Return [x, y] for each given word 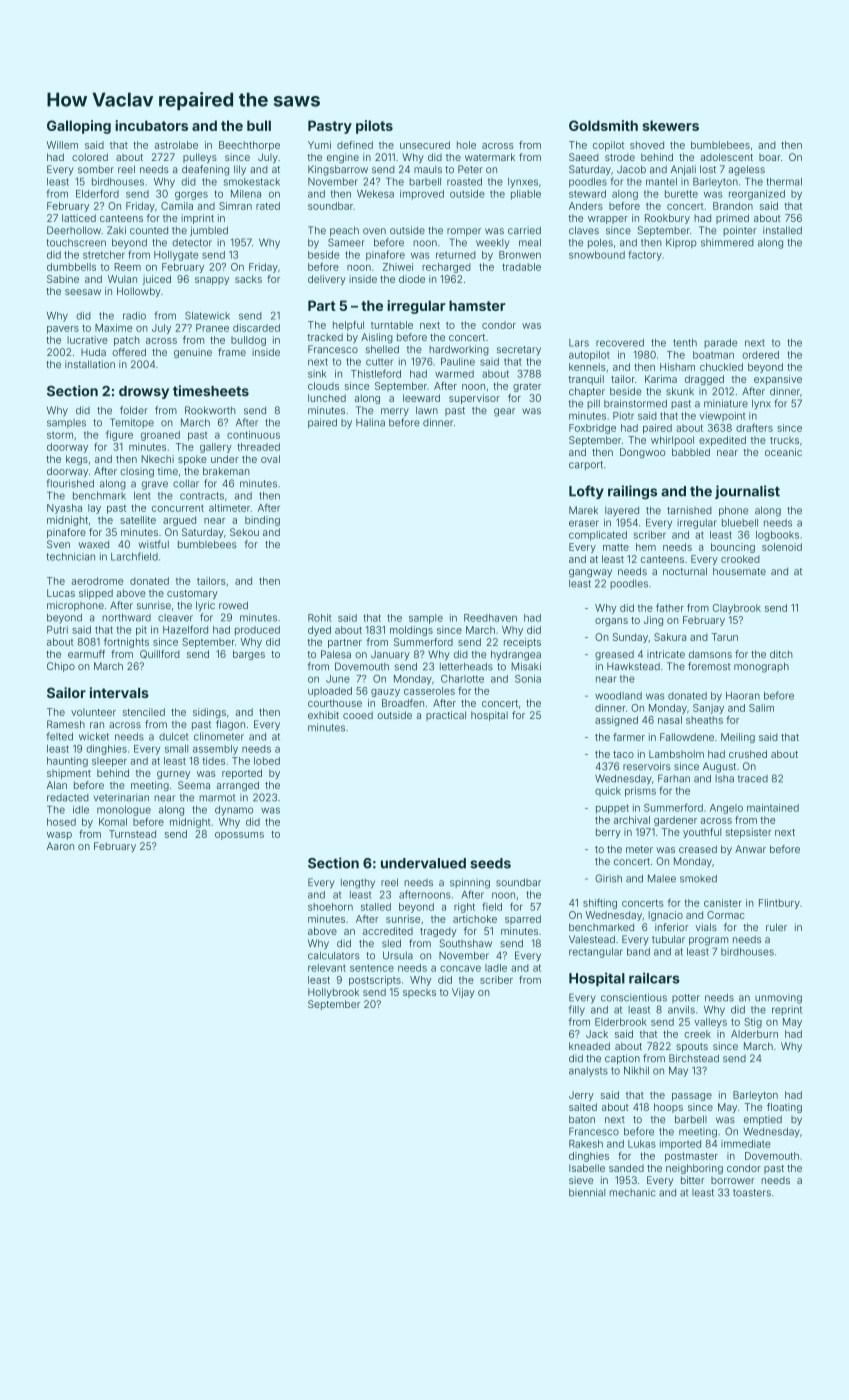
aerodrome [97, 581]
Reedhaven [490, 618]
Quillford [160, 654]
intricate [666, 654]
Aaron [60, 846]
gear [504, 412]
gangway [590, 573]
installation [90, 364]
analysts [588, 1072]
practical [446, 716]
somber [96, 169]
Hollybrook [333, 993]
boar [770, 157]
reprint [787, 1010]
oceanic [783, 452]
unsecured [425, 145]
